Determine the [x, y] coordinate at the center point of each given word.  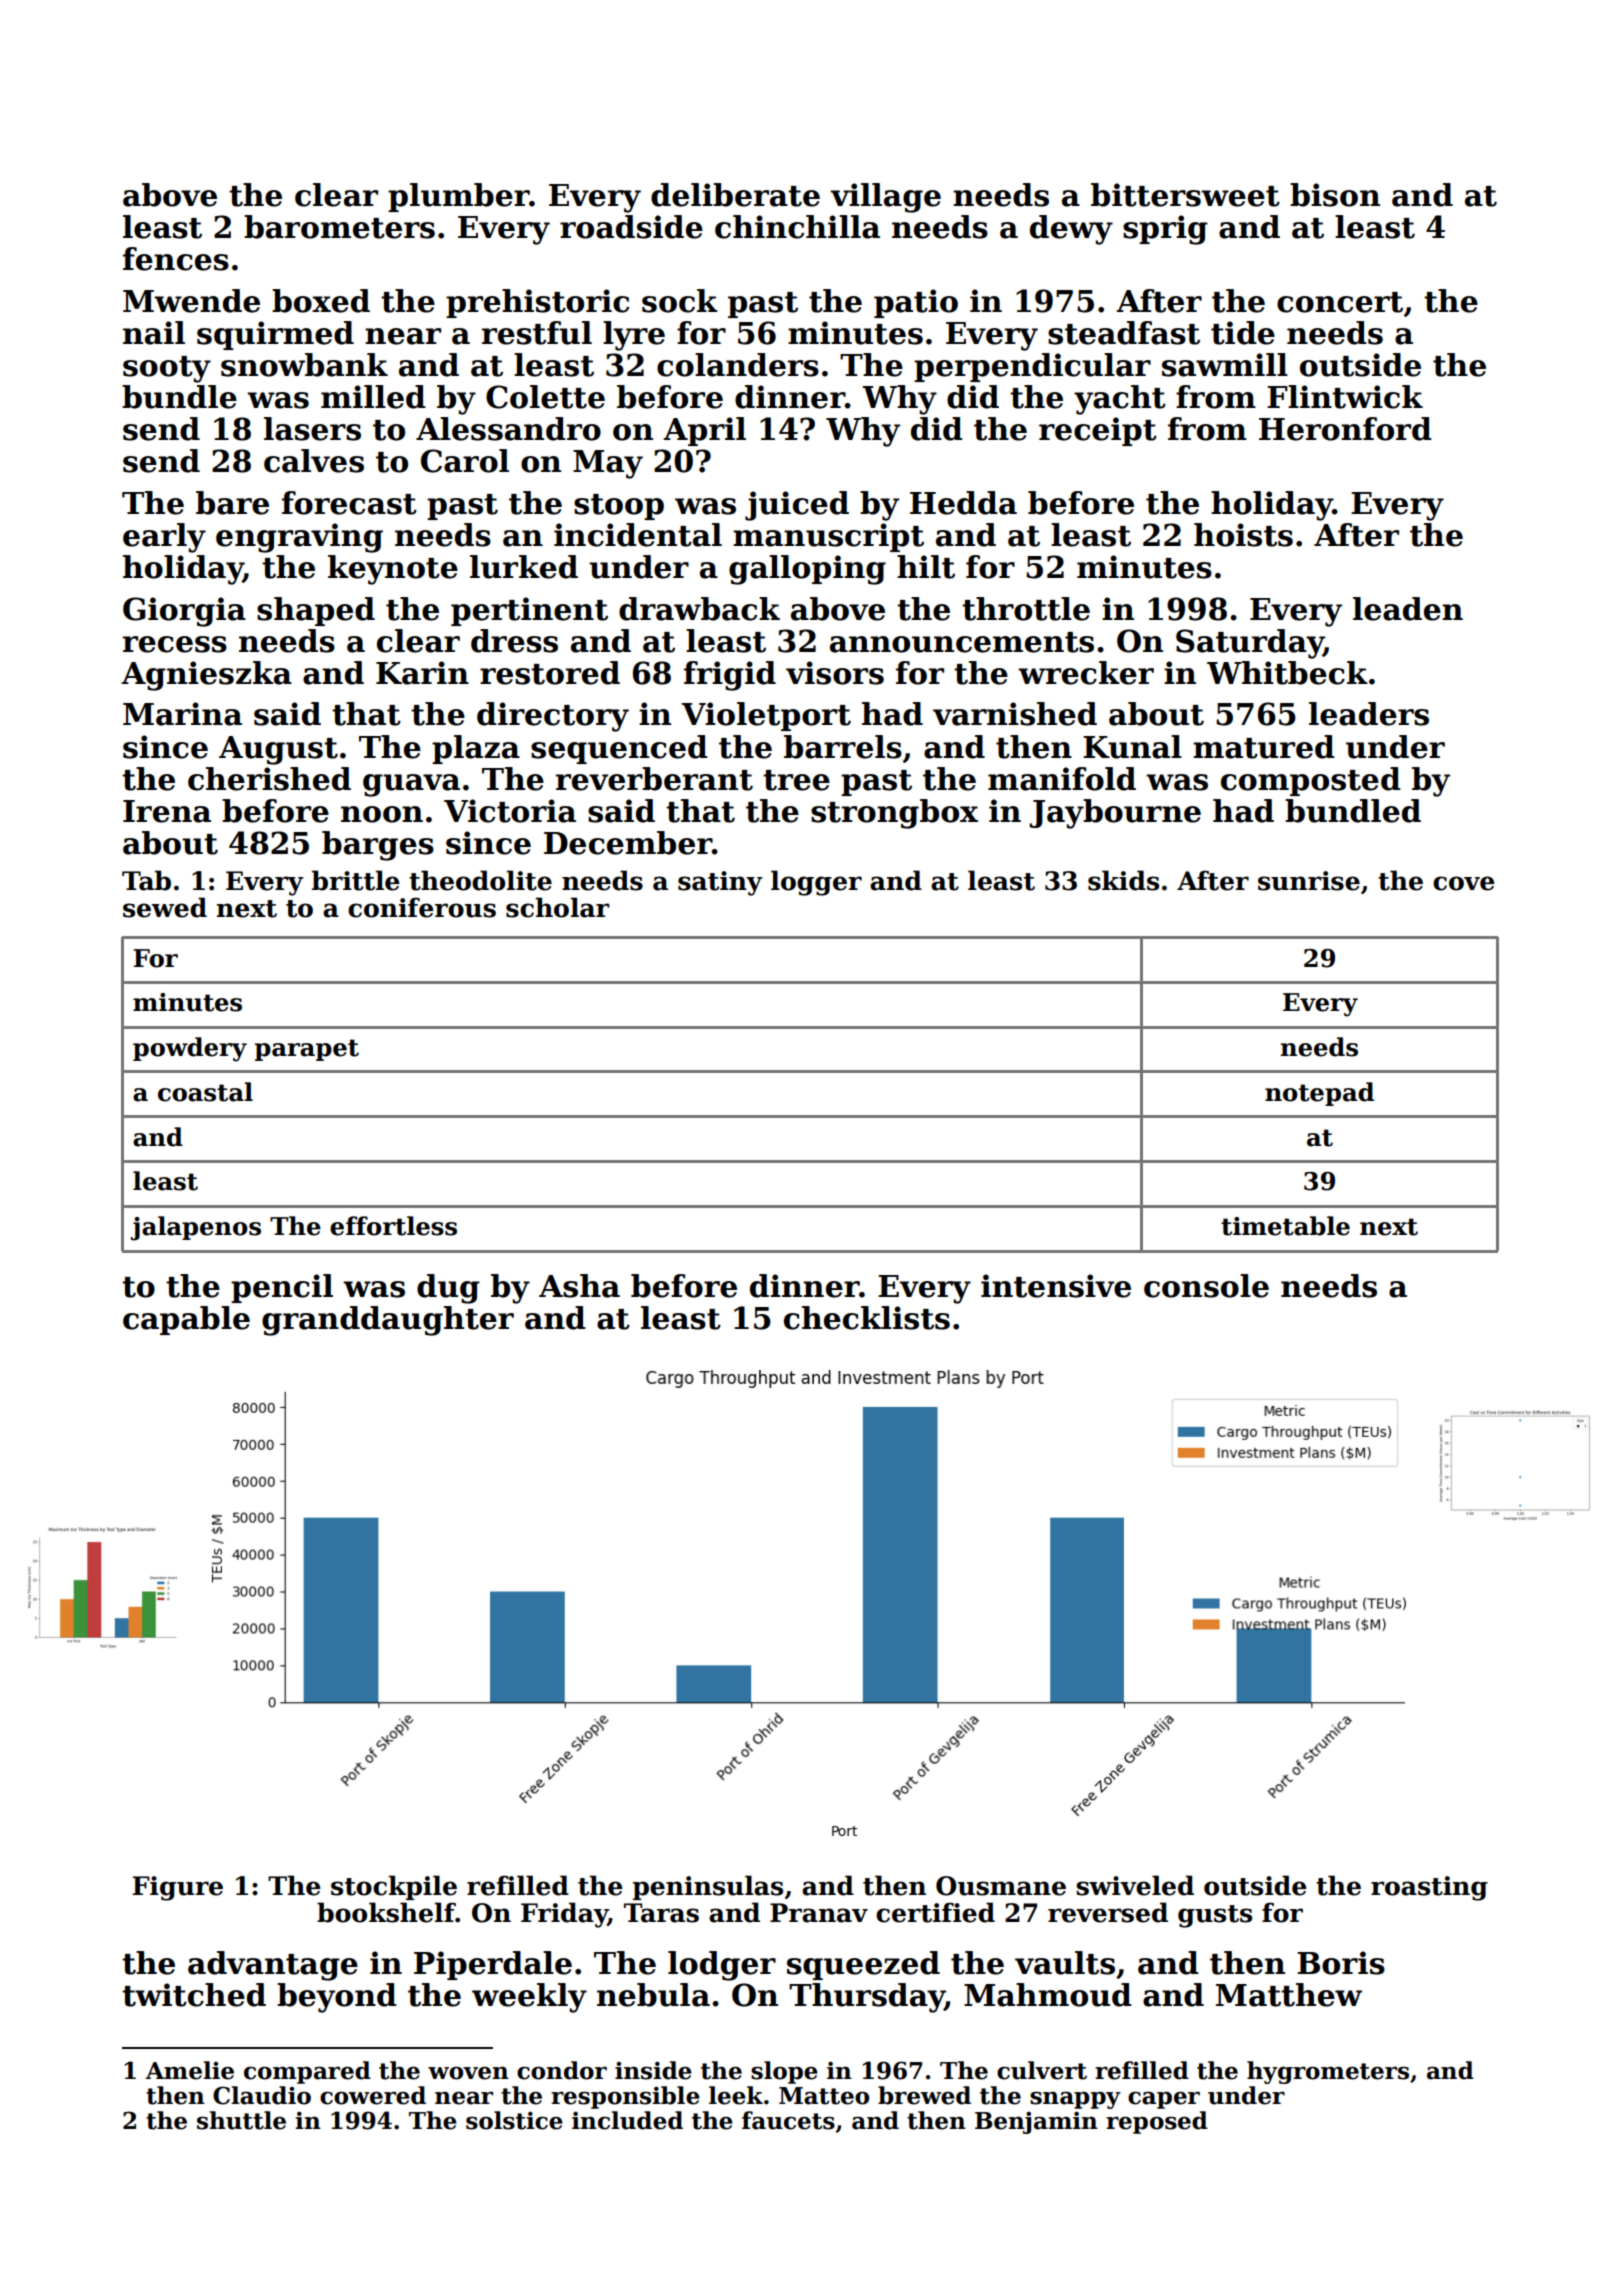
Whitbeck [1287, 673]
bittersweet [1185, 195]
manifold [1062, 779]
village [885, 198]
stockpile [394, 1887]
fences [176, 259]
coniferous [422, 907]
